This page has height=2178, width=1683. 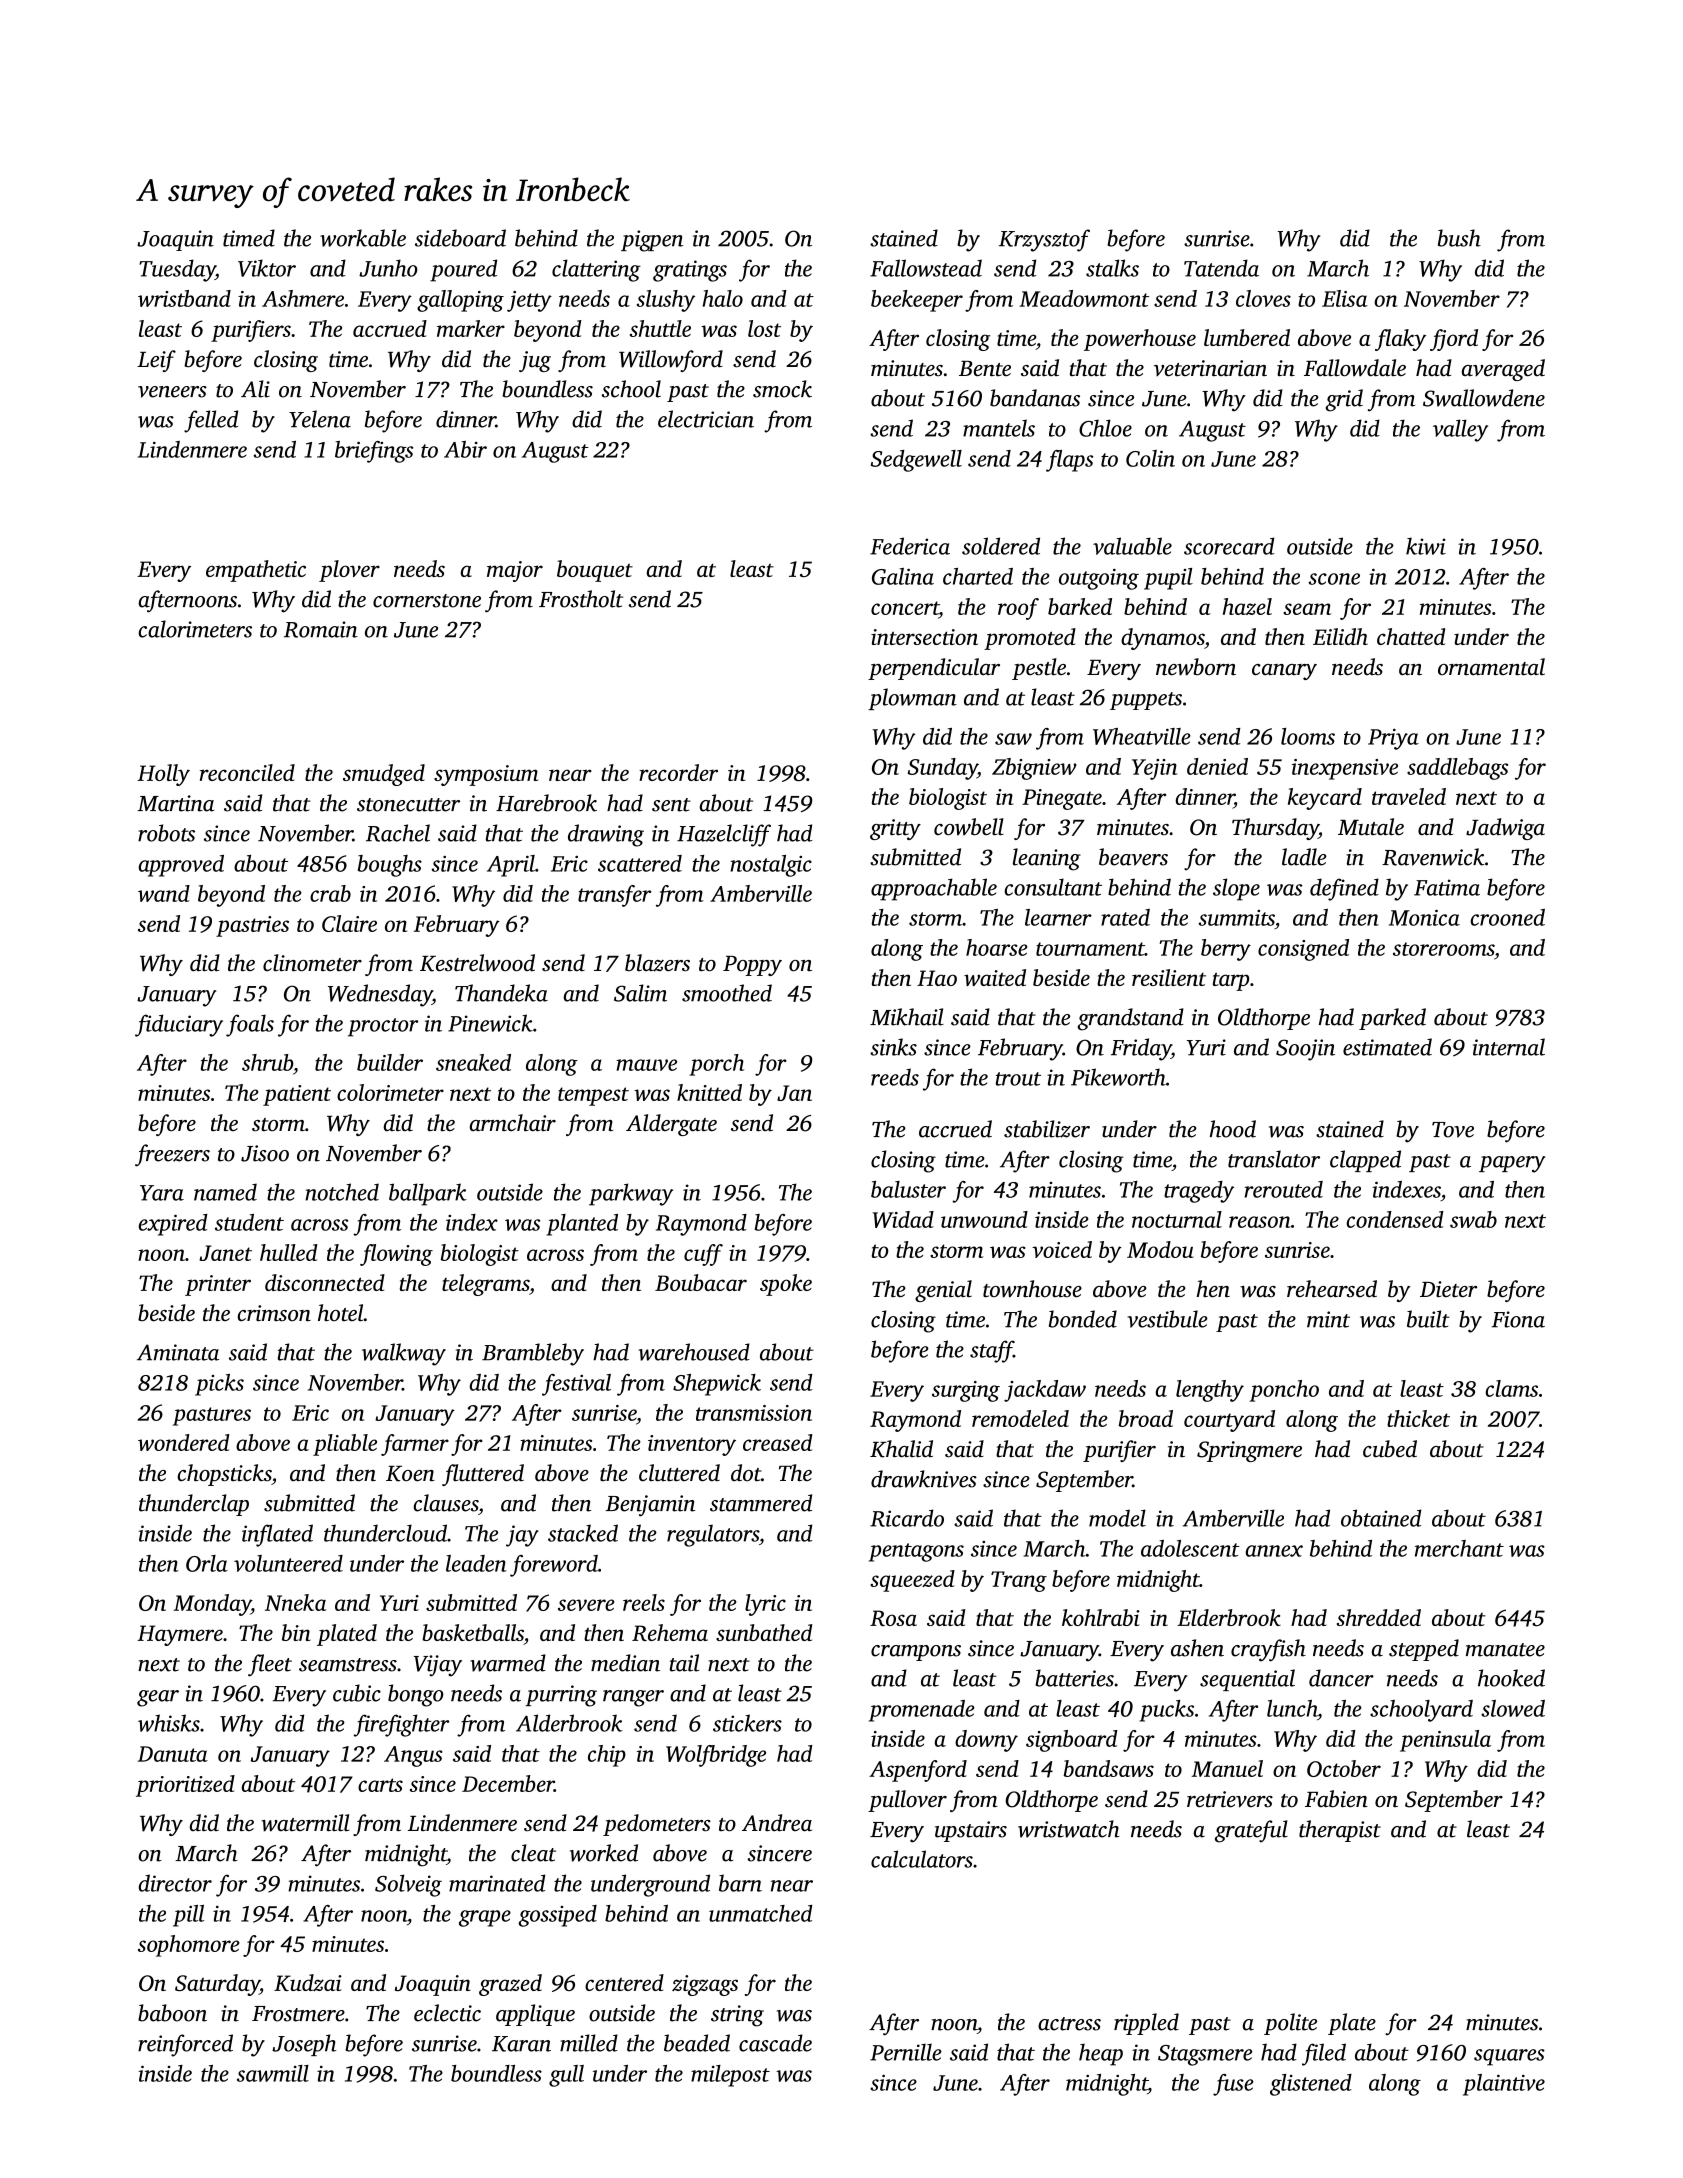 I want to click on wondered, so click(x=184, y=1442).
